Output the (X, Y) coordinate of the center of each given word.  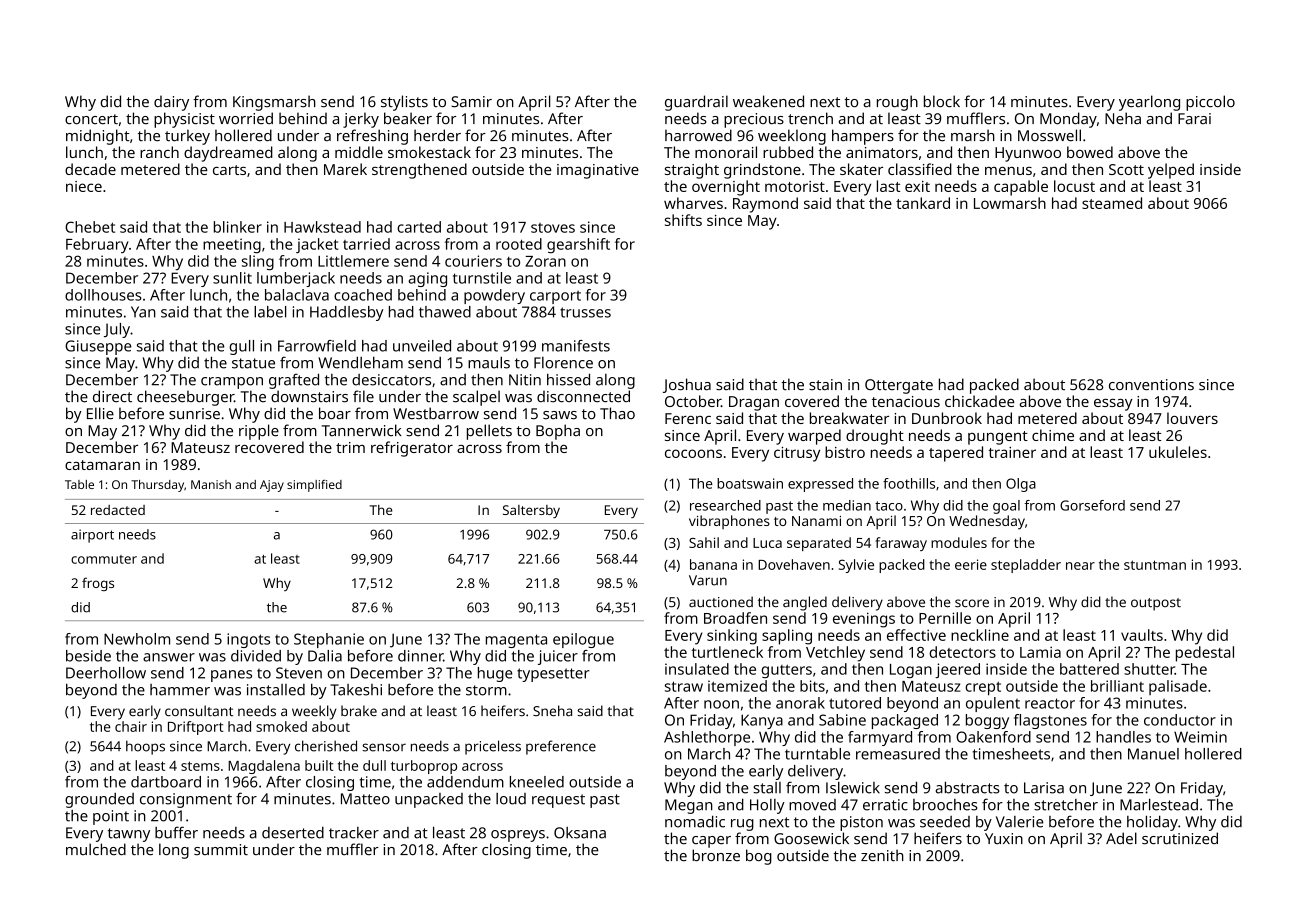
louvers (1192, 418)
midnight (97, 137)
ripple (259, 432)
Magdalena (264, 767)
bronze (716, 855)
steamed (1112, 203)
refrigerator (412, 449)
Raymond (765, 205)
